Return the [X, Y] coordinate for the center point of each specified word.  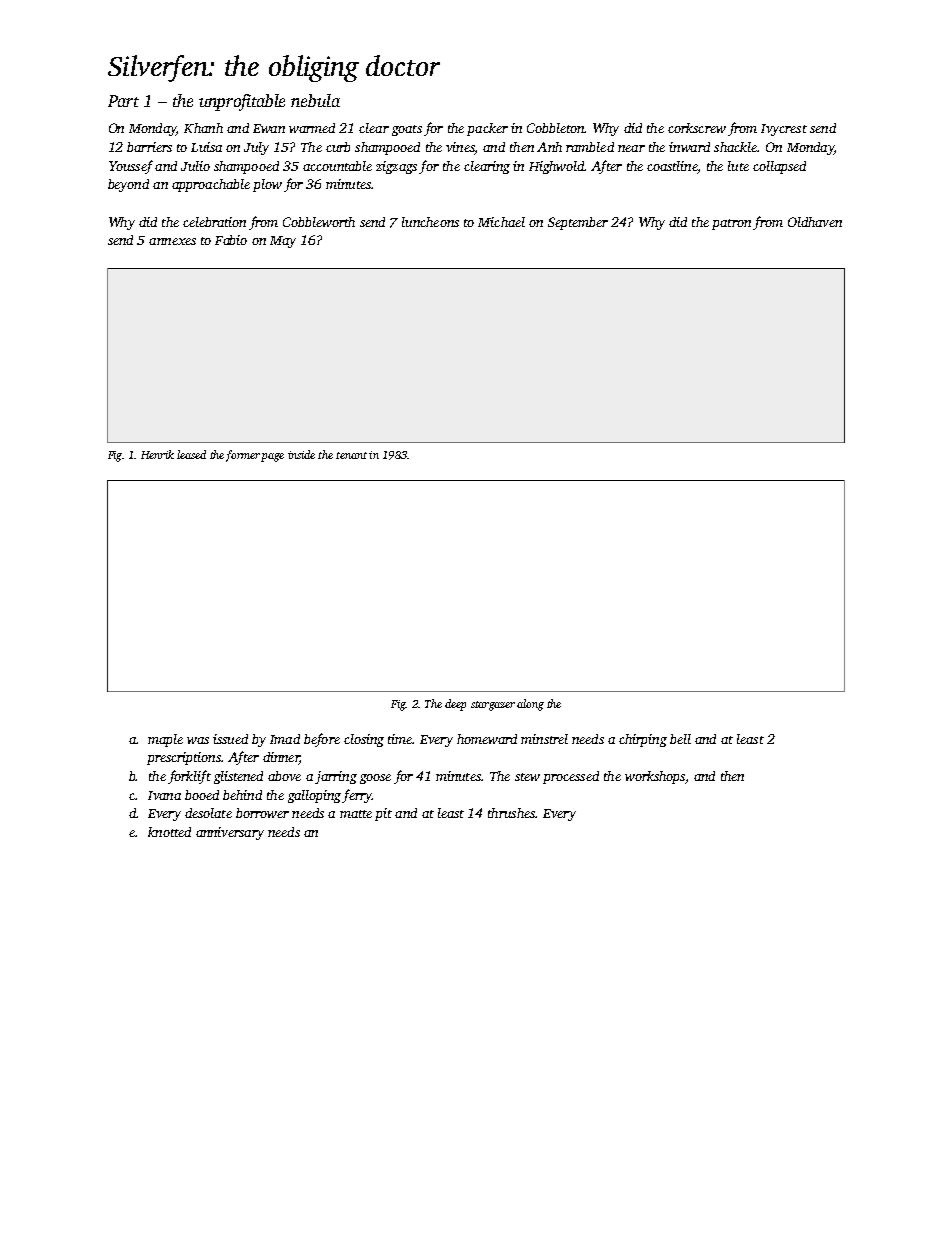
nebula [315, 100]
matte [356, 814]
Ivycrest [784, 130]
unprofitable [242, 102]
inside [301, 454]
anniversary [230, 833]
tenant [351, 455]
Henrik [157, 454]
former [243, 456]
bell [680, 739]
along [530, 705]
